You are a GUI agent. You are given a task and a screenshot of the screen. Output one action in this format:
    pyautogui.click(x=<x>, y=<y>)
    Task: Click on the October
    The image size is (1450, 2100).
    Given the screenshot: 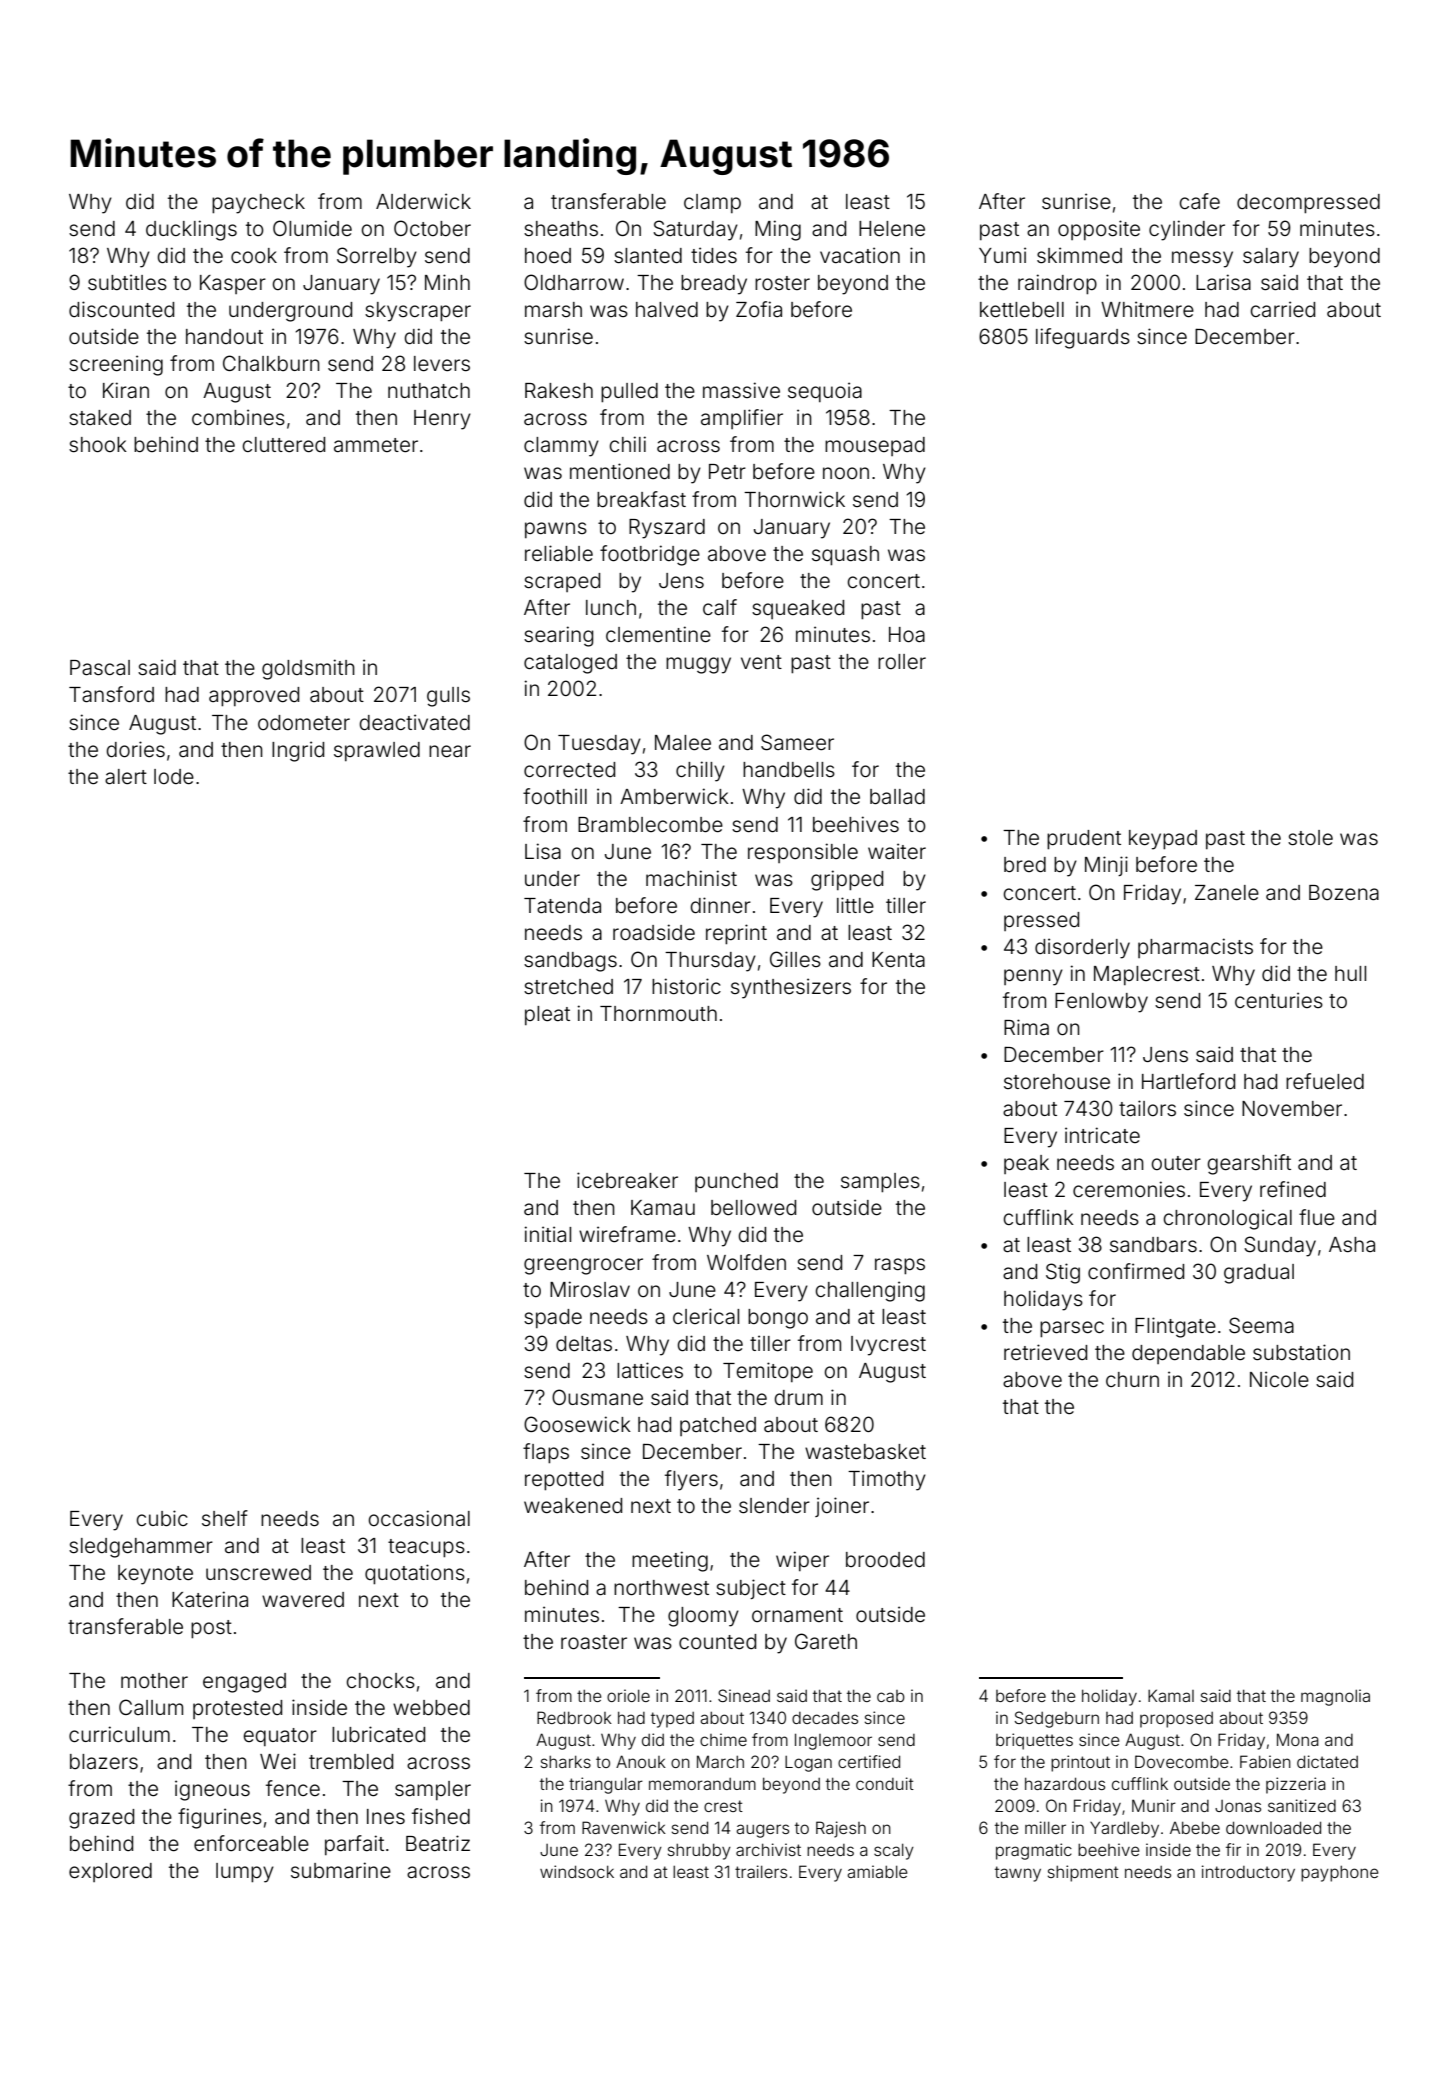 What is the action you would take?
    pyautogui.click(x=432, y=228)
